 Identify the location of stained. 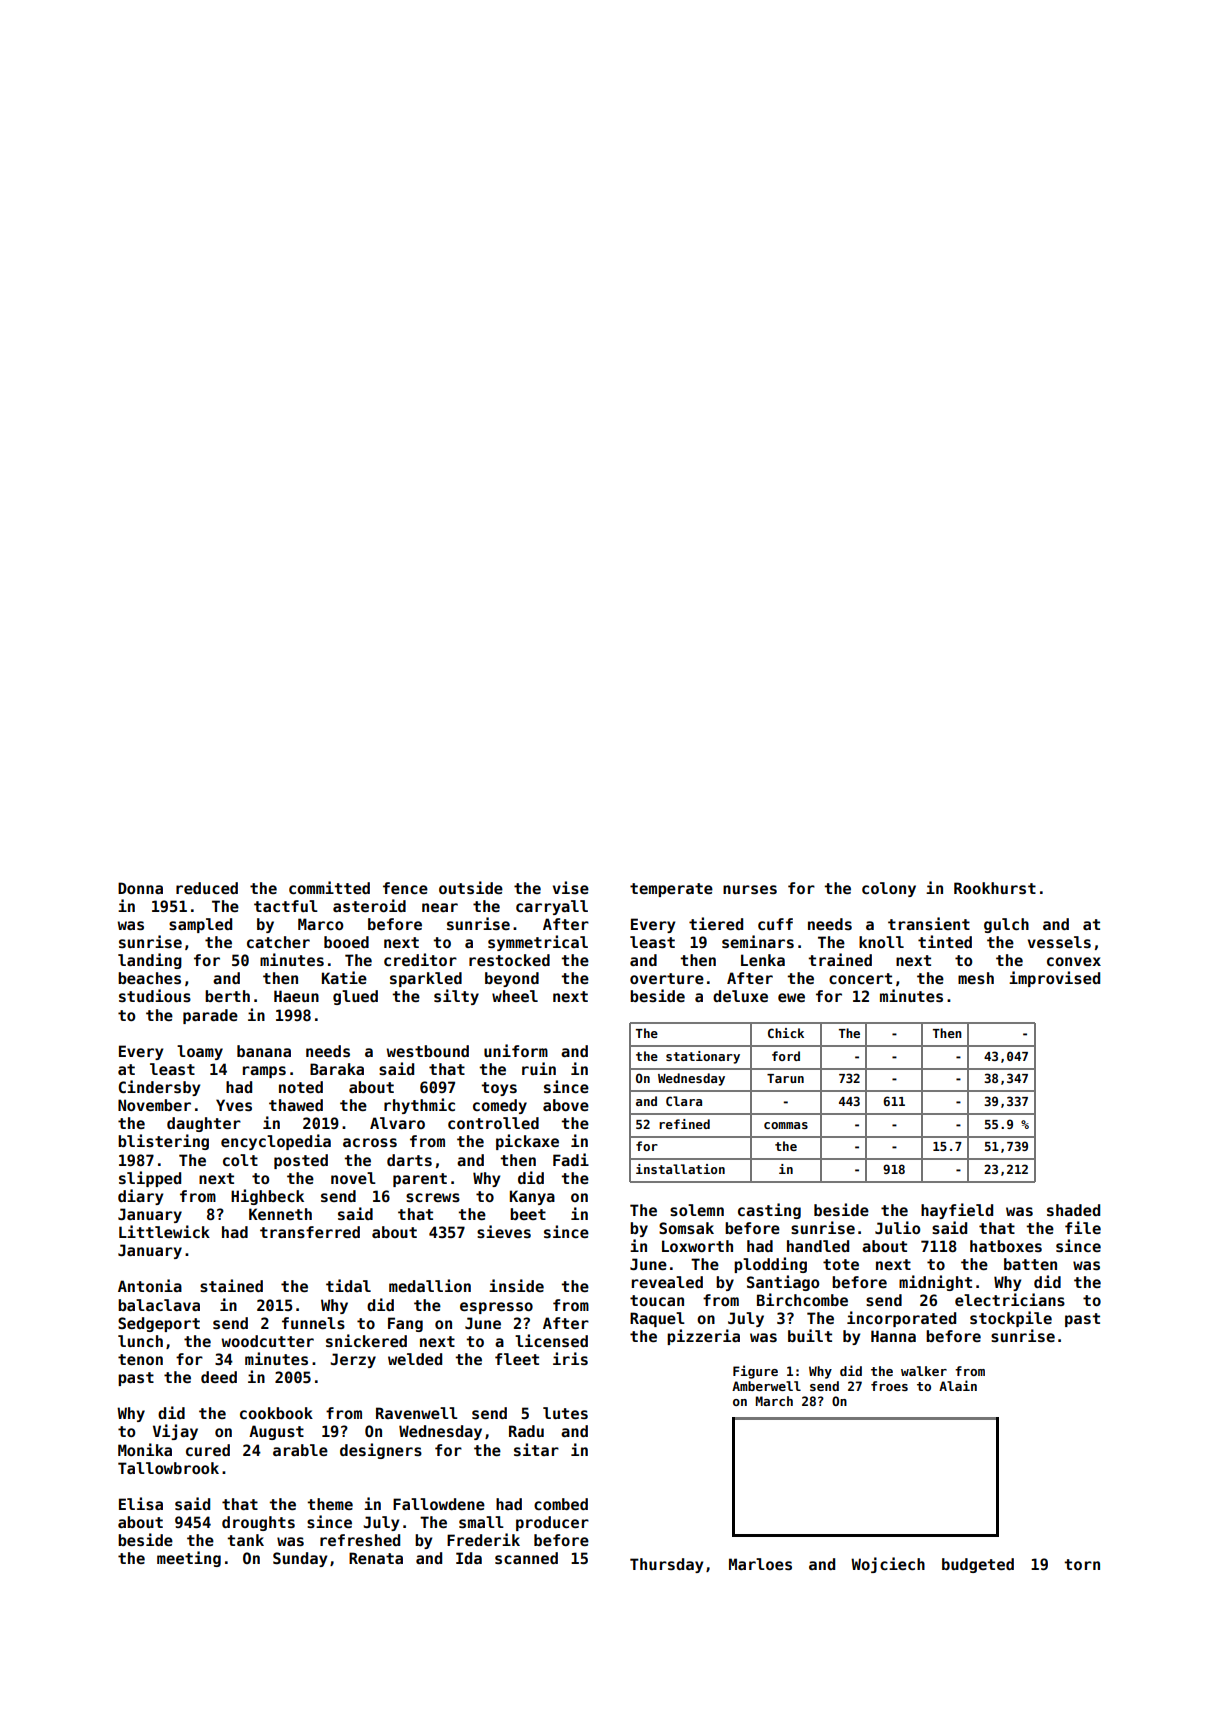
(231, 1285).
